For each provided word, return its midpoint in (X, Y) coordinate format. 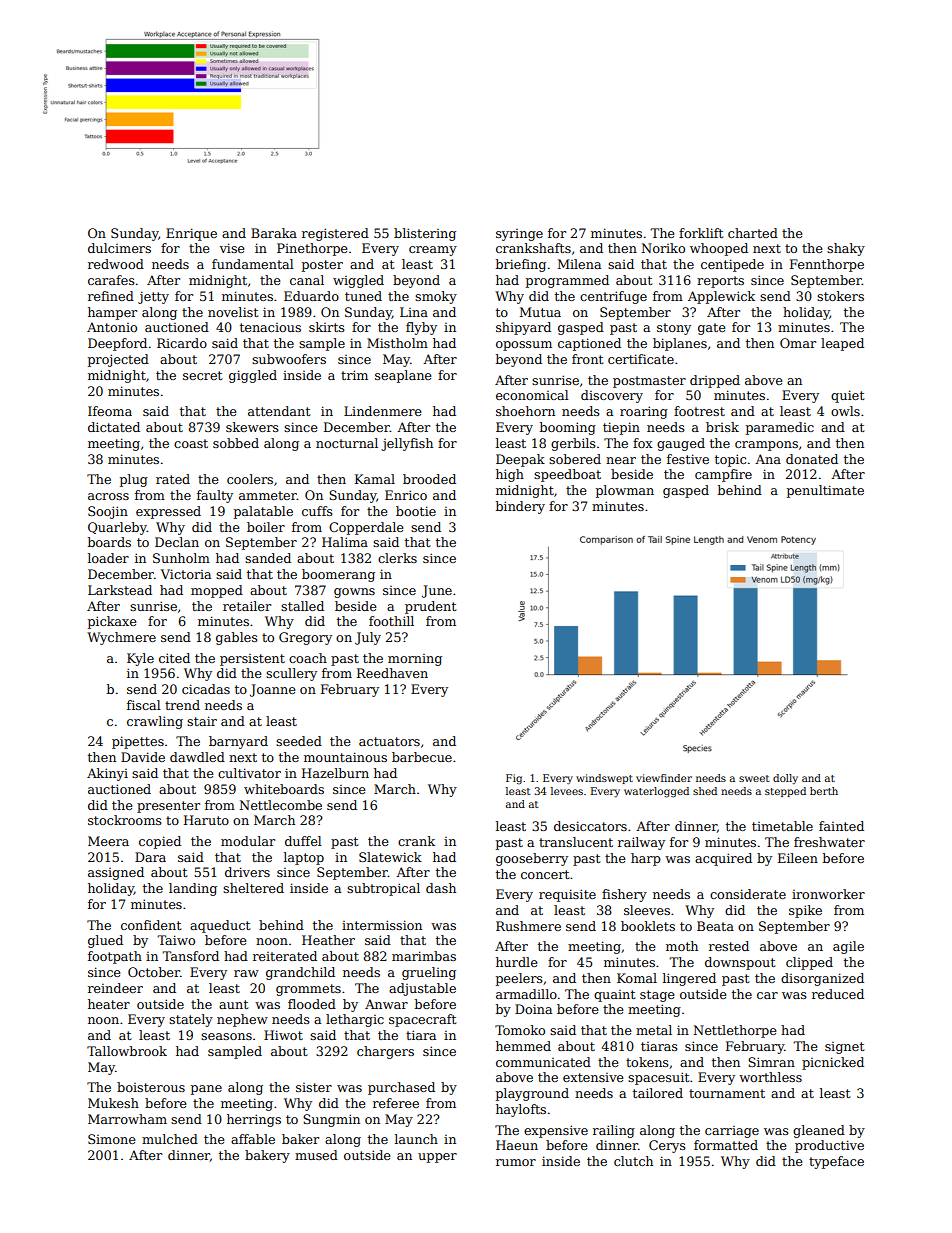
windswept (604, 779)
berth (824, 791)
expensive (556, 1131)
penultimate (825, 491)
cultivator (249, 773)
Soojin (108, 512)
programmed (567, 281)
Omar (798, 343)
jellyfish (407, 444)
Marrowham (127, 1119)
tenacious (270, 327)
